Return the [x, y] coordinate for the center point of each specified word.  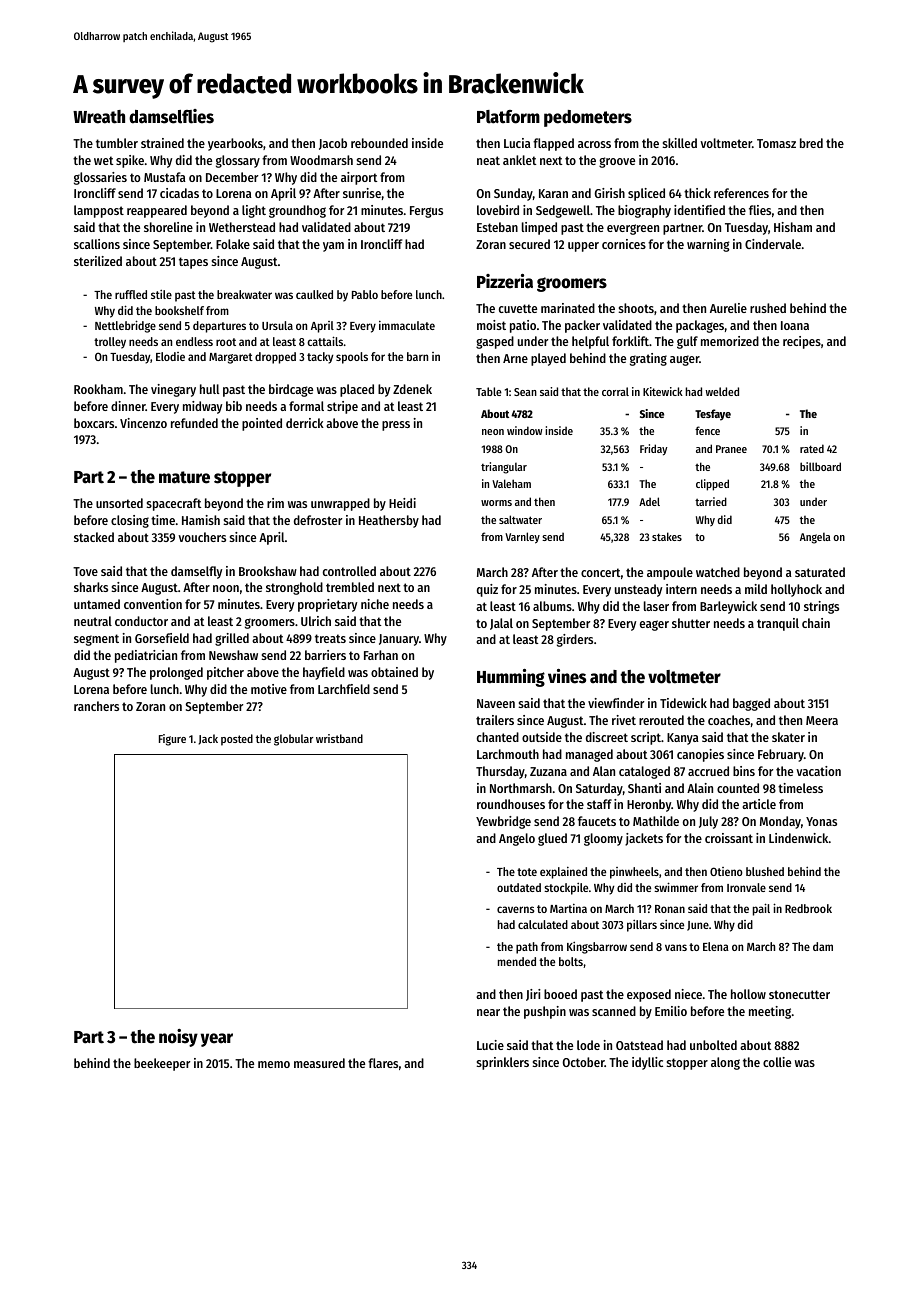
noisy [178, 1038]
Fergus [426, 212]
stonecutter [799, 994]
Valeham [511, 483]
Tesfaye [713, 415]
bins [744, 771]
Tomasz [776, 143]
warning [708, 245]
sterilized [98, 261]
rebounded [379, 143]
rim [275, 503]
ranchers [96, 706]
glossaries [100, 178]
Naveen [496, 703]
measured [319, 1063]
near [488, 1012]
